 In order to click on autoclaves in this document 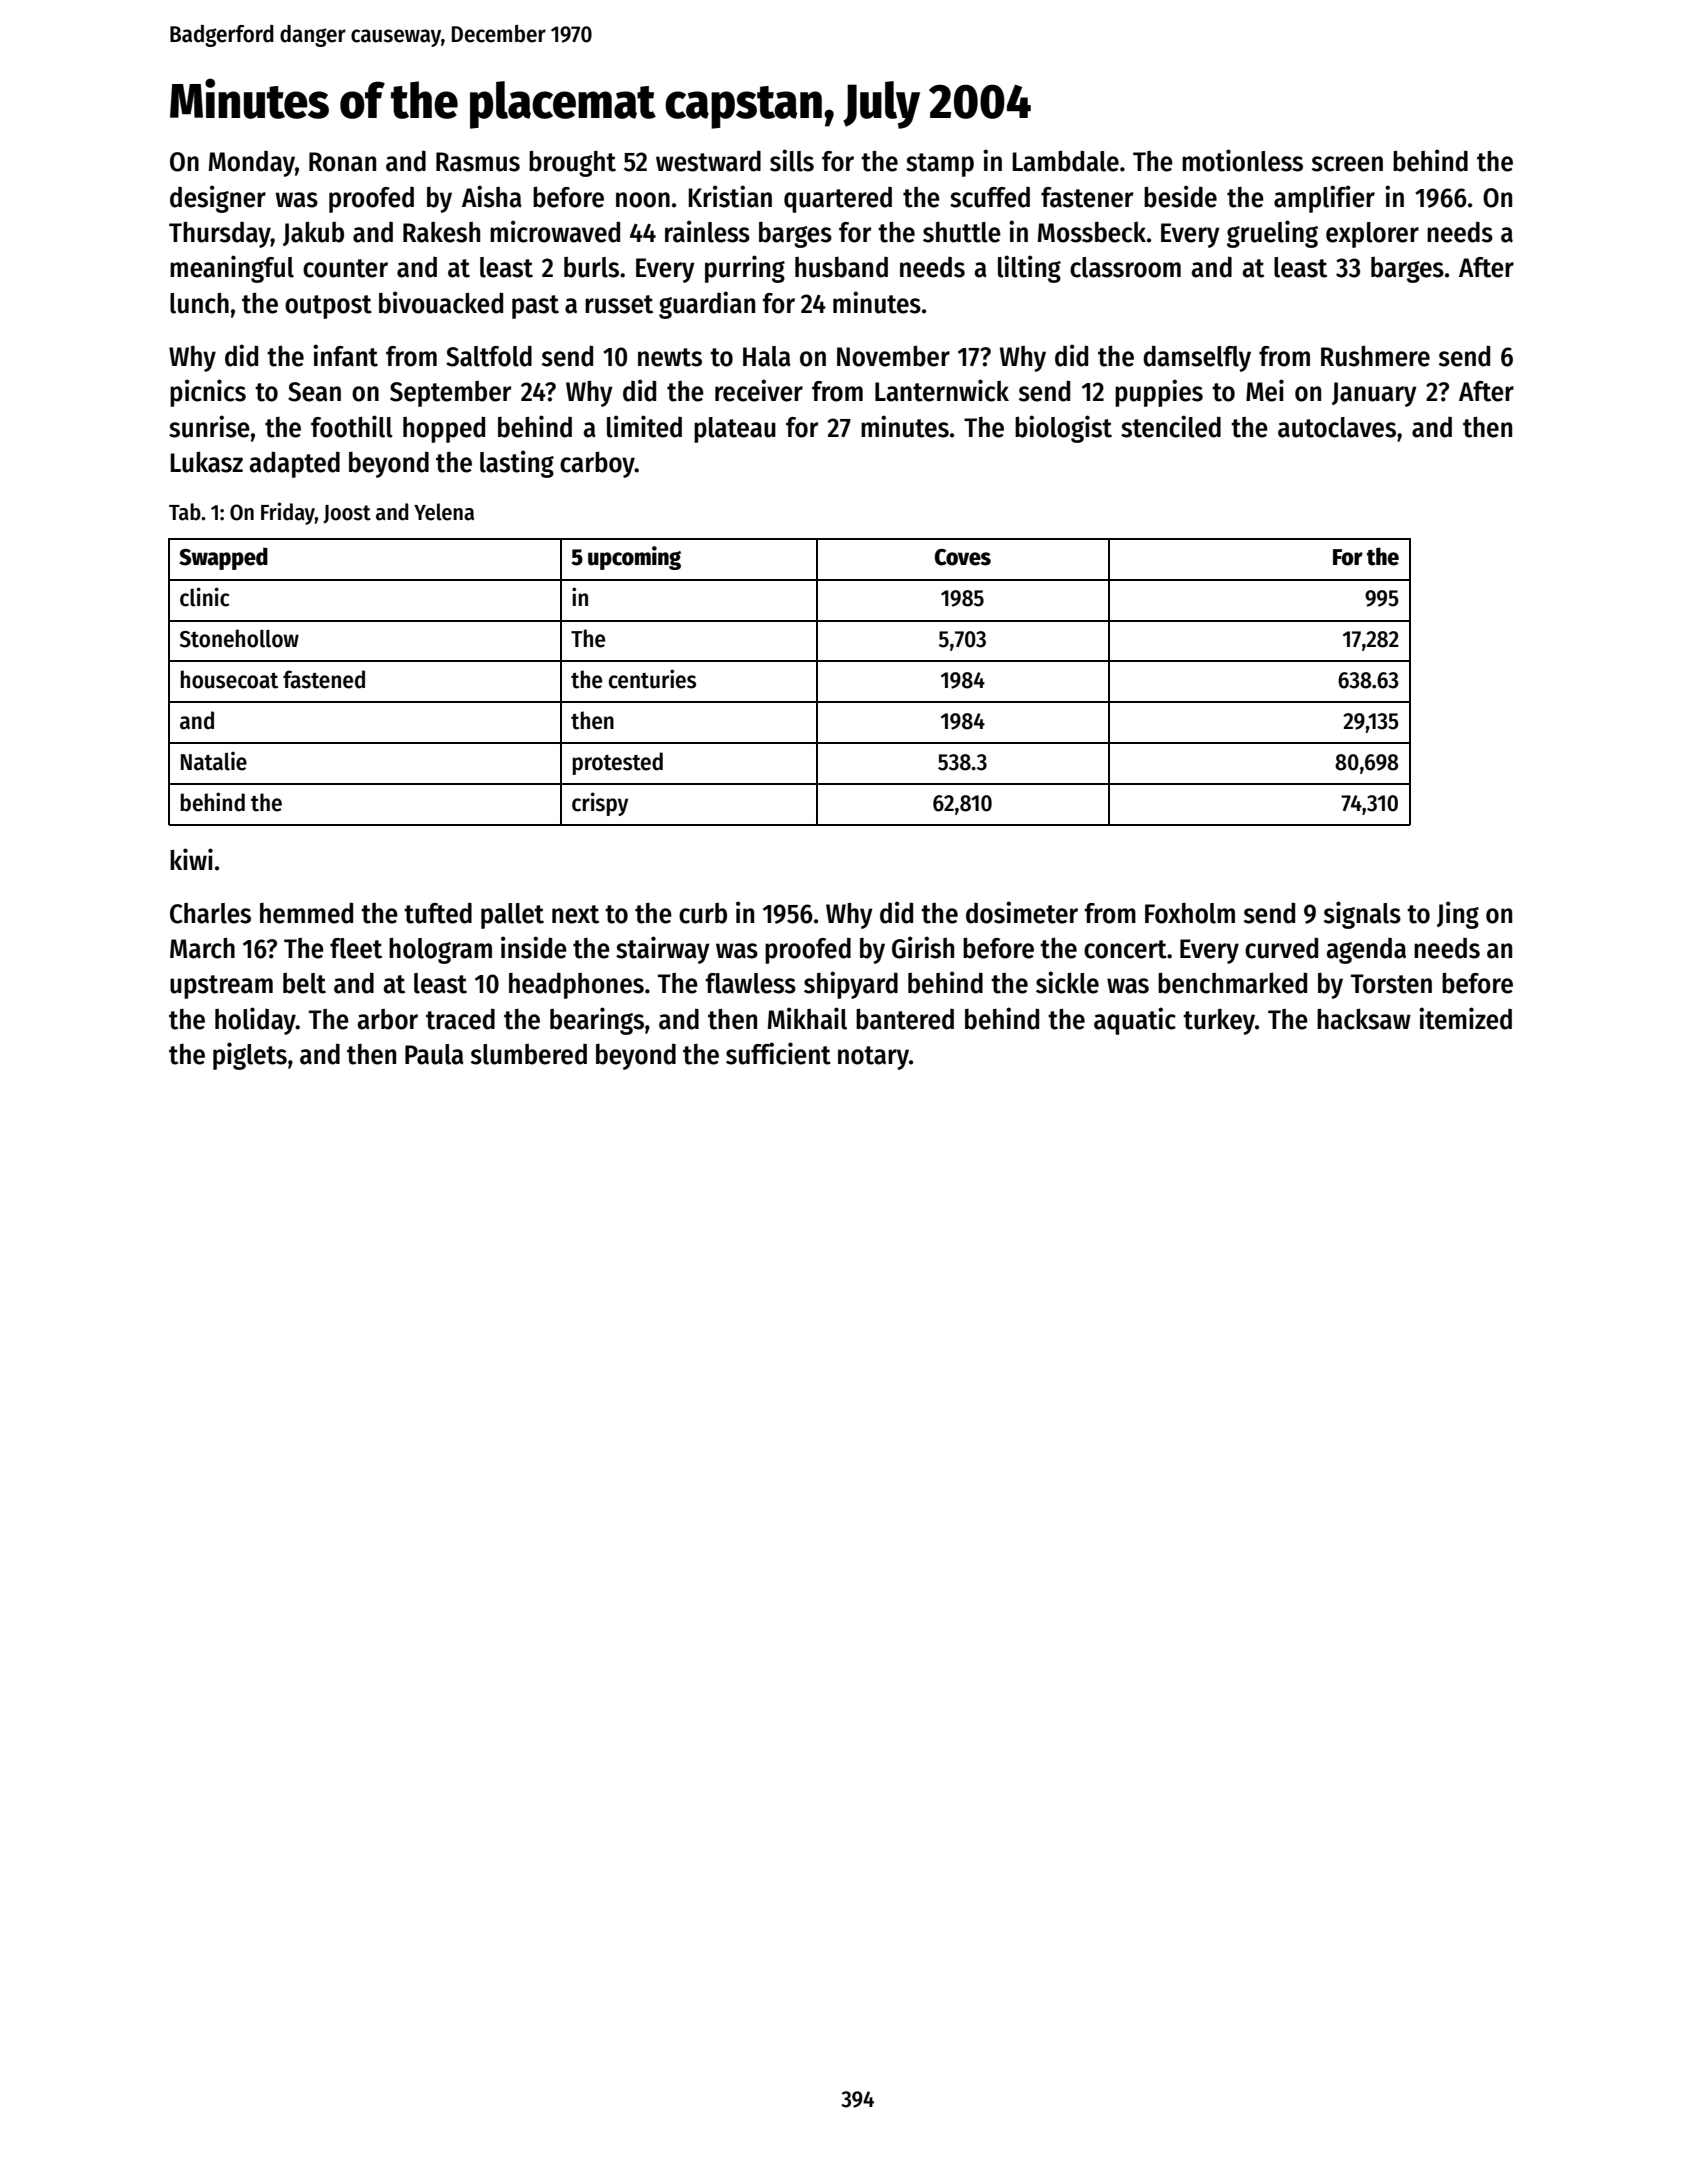, I will do `click(1337, 427)`.
